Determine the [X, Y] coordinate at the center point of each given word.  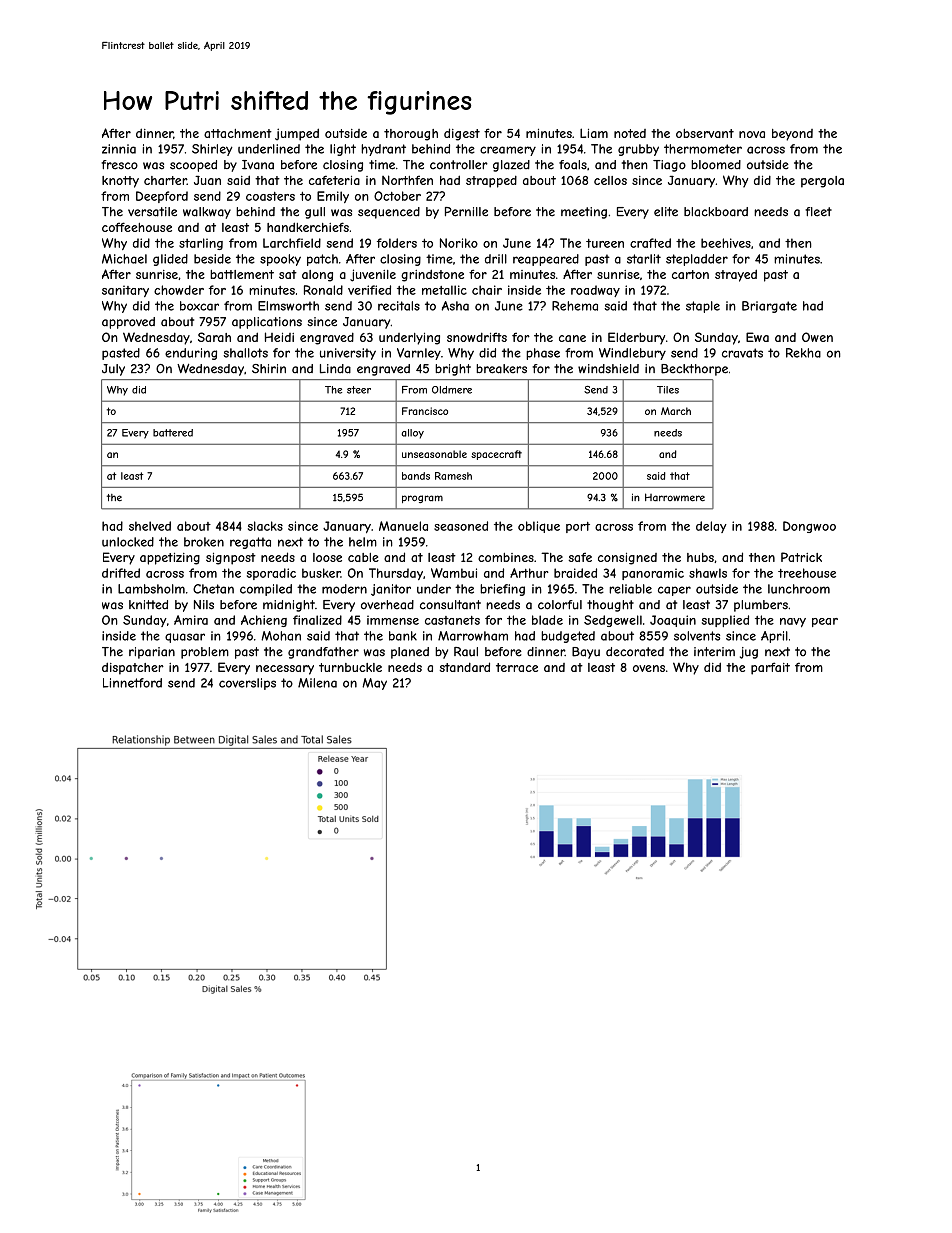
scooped [193, 166]
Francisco [425, 411]
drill [496, 259]
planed [410, 653]
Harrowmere [675, 497]
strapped [491, 181]
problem [205, 653]
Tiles [668, 390]
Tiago [669, 166]
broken [204, 542]
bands [416, 476]
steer [359, 390]
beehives [726, 243]
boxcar [199, 306]
